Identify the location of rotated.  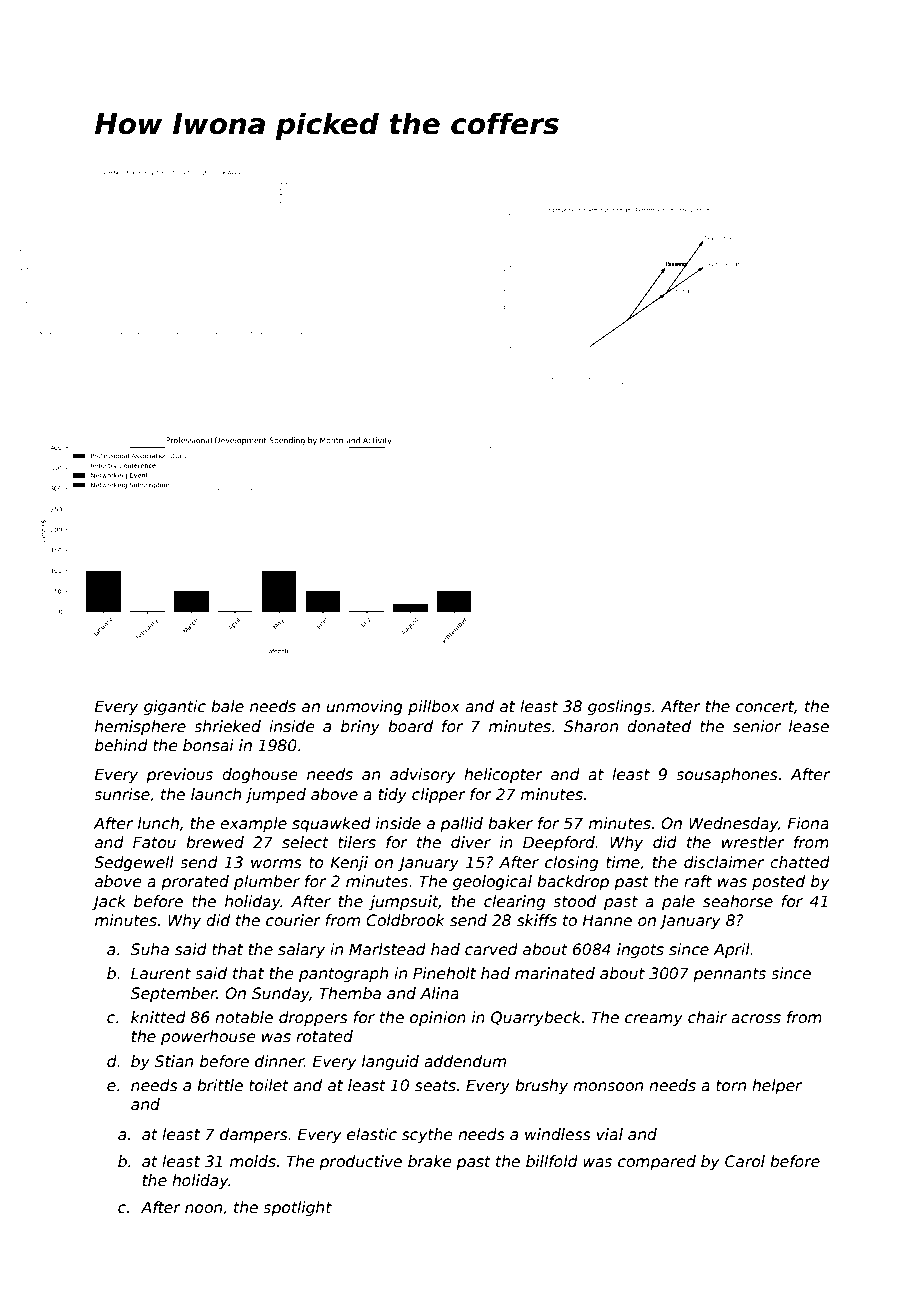
(324, 1036).
